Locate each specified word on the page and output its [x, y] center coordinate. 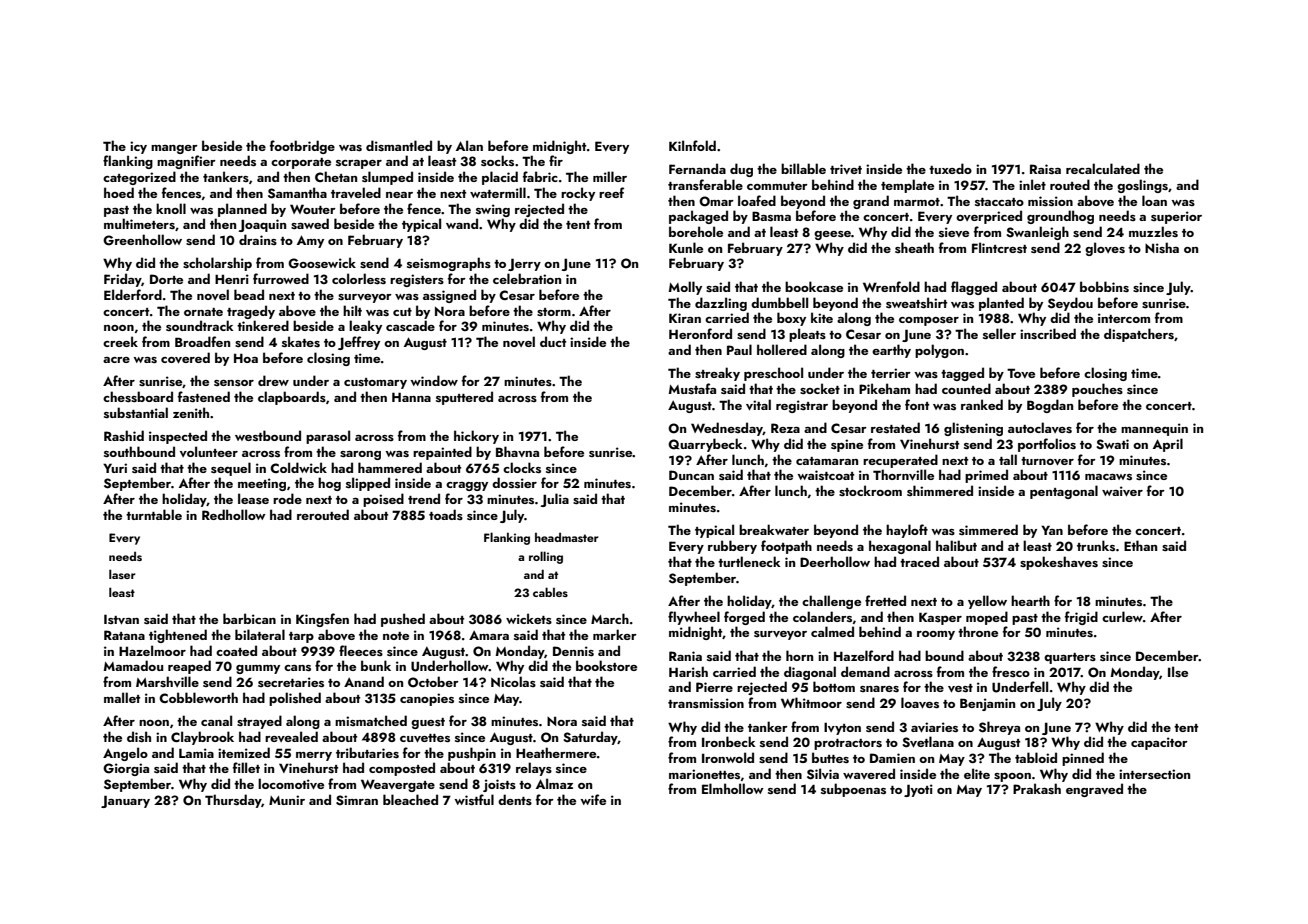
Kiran [685, 318]
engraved [1094, 790]
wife [593, 799]
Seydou [1070, 304]
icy [138, 147]
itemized [244, 752]
